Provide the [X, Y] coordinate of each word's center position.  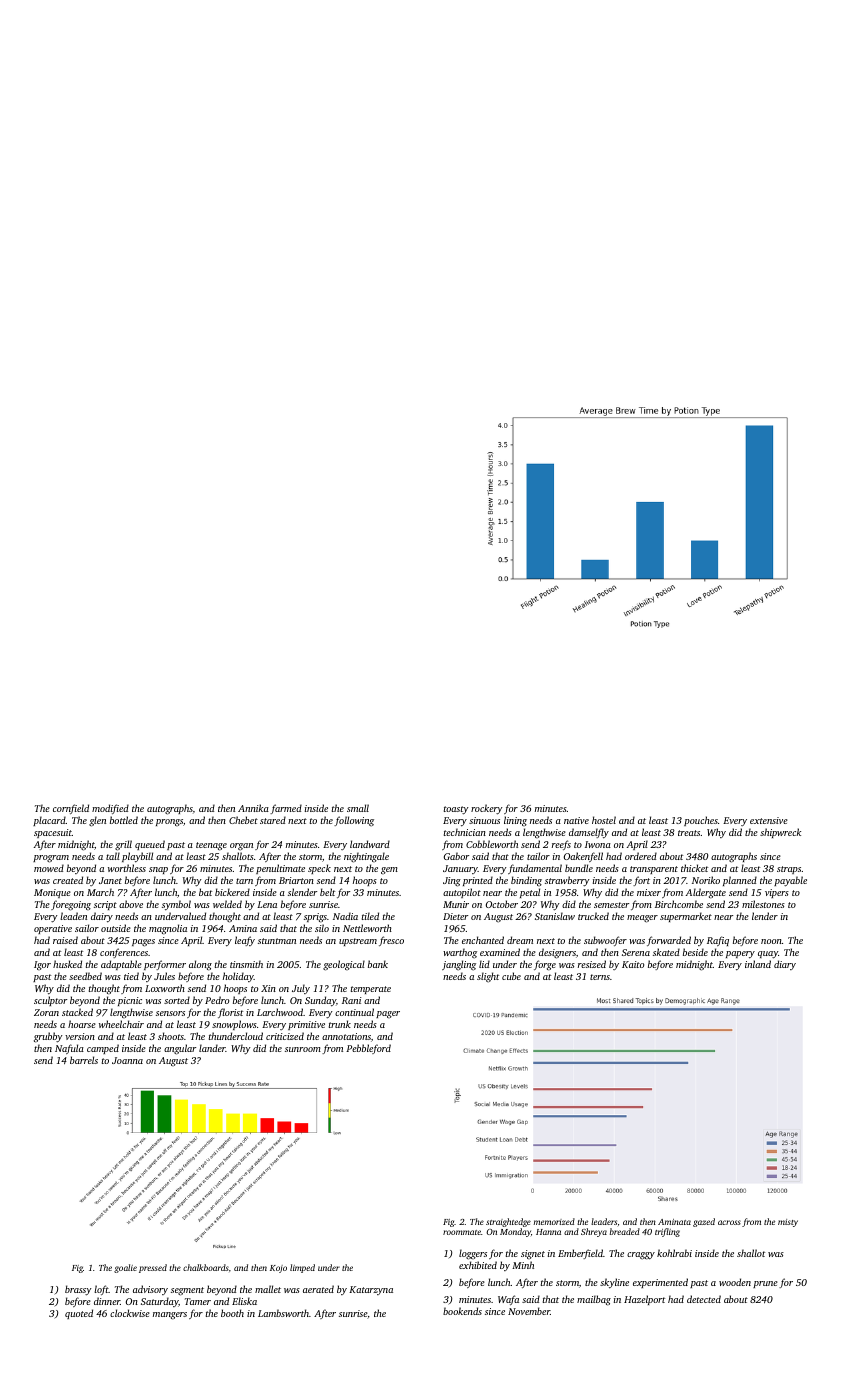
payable [790, 881]
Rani [351, 1000]
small [358, 808]
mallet [268, 1289]
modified [110, 809]
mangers [170, 1316]
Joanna [127, 1060]
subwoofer [605, 941]
